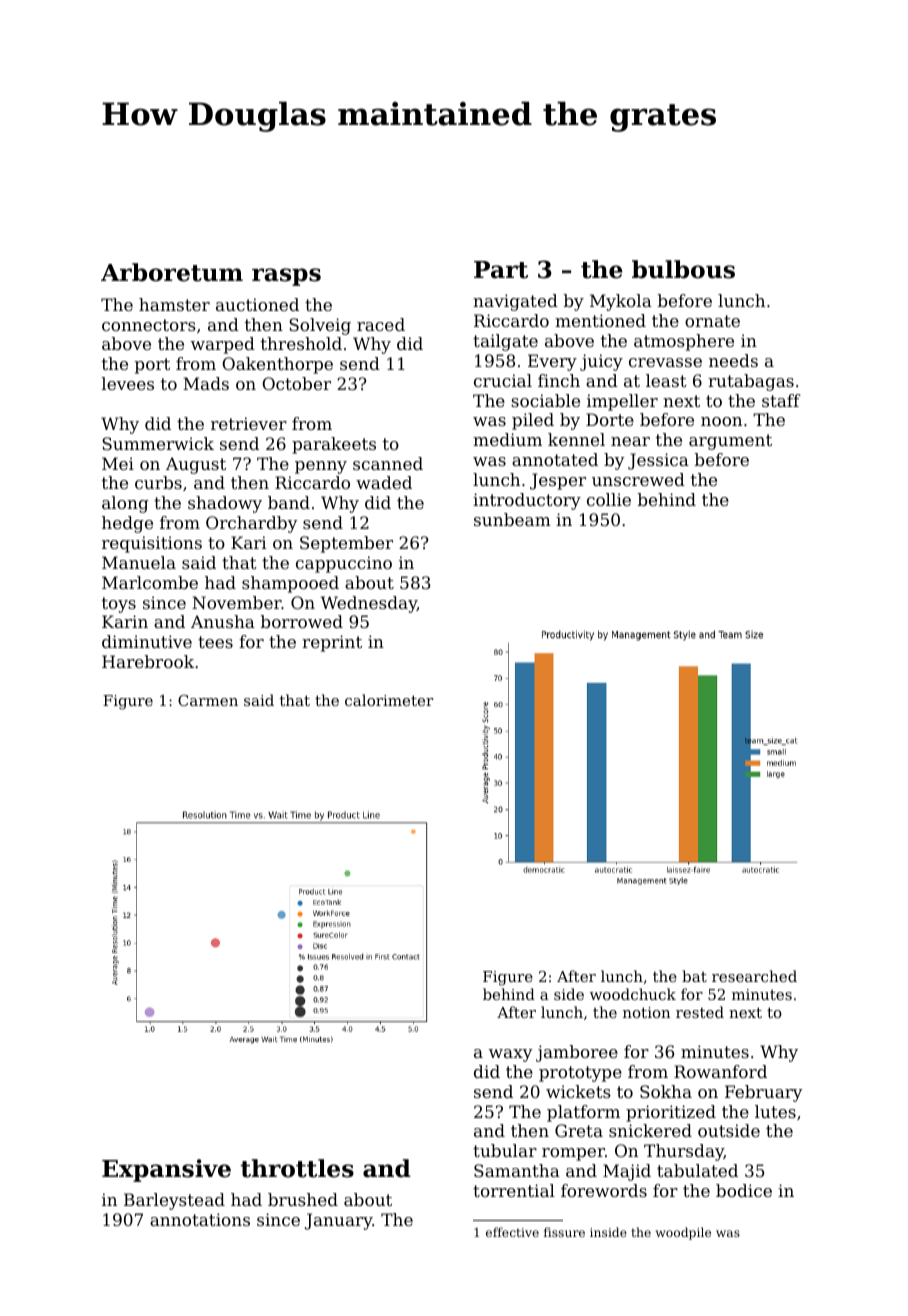 This document has width=908, height=1316. Describe the element at coordinates (208, 700) in the document. I see `Carmen` at that location.
